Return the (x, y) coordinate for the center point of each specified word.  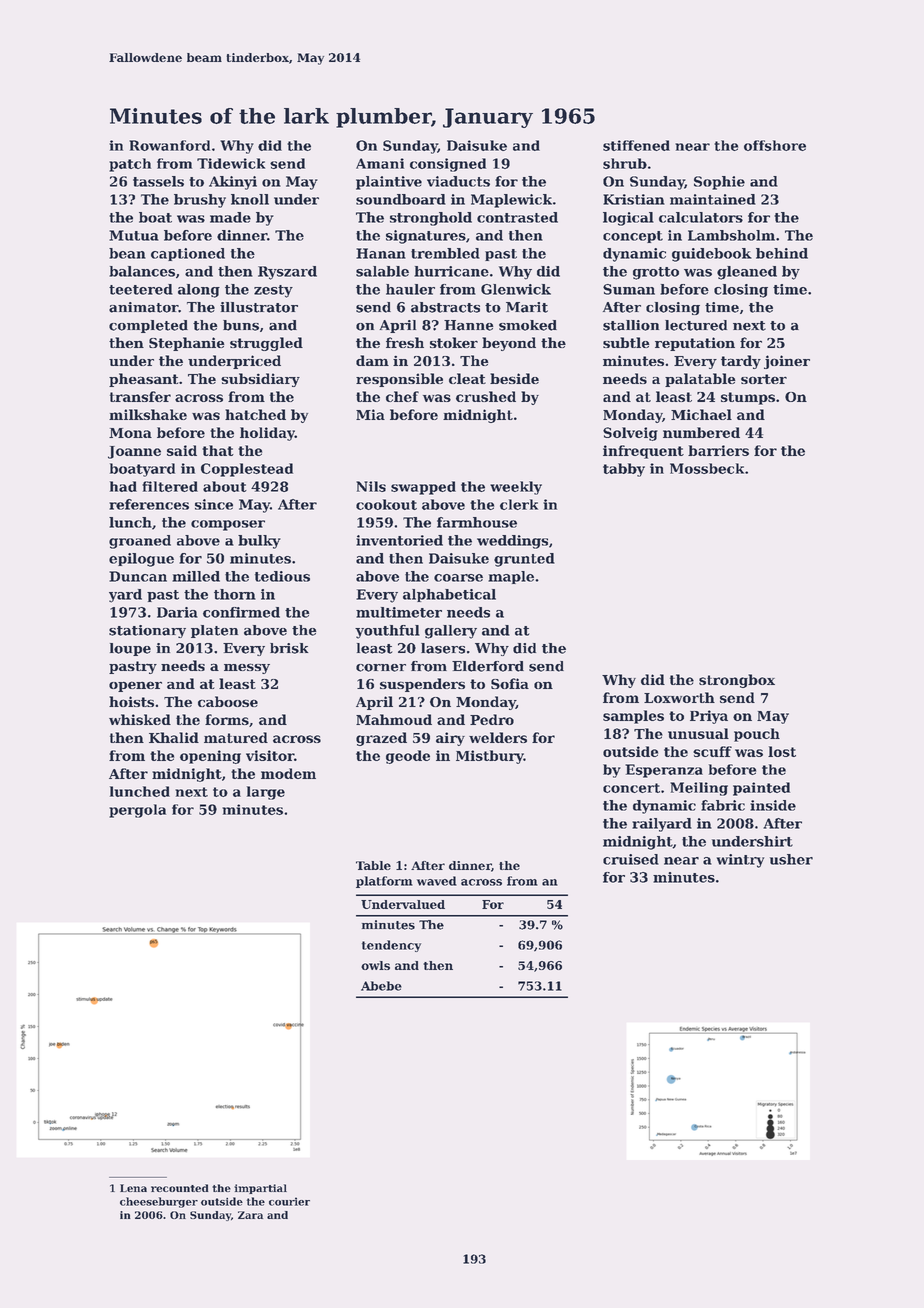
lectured (696, 325)
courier (289, 1201)
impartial (260, 1189)
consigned (448, 165)
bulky (259, 542)
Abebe (381, 986)
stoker (454, 342)
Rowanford (169, 145)
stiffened (636, 145)
